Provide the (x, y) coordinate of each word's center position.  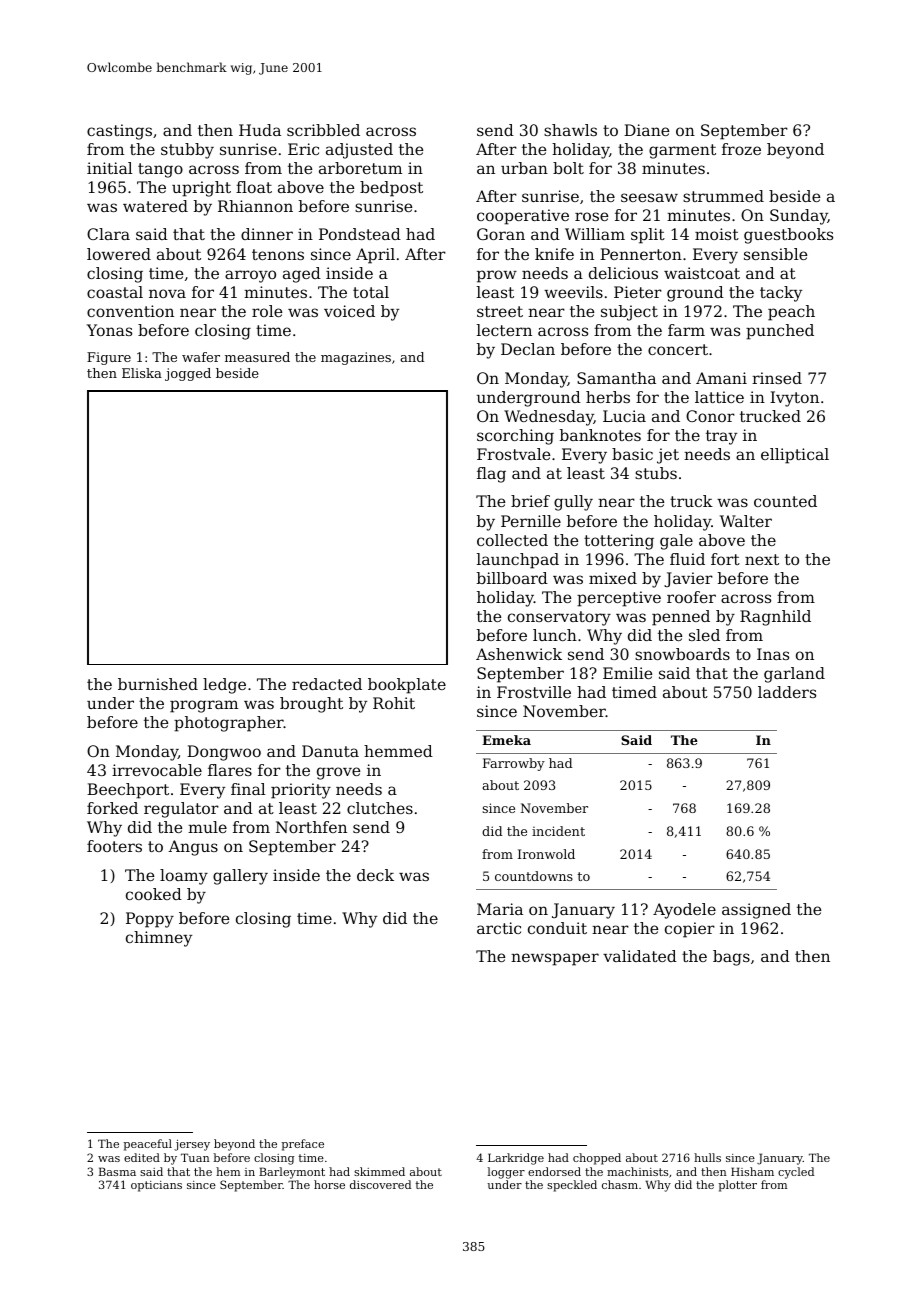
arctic (499, 928)
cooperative (523, 217)
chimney (159, 939)
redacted (327, 684)
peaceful (147, 1145)
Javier (688, 579)
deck (375, 875)
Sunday (799, 217)
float (254, 187)
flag (491, 475)
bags (731, 958)
